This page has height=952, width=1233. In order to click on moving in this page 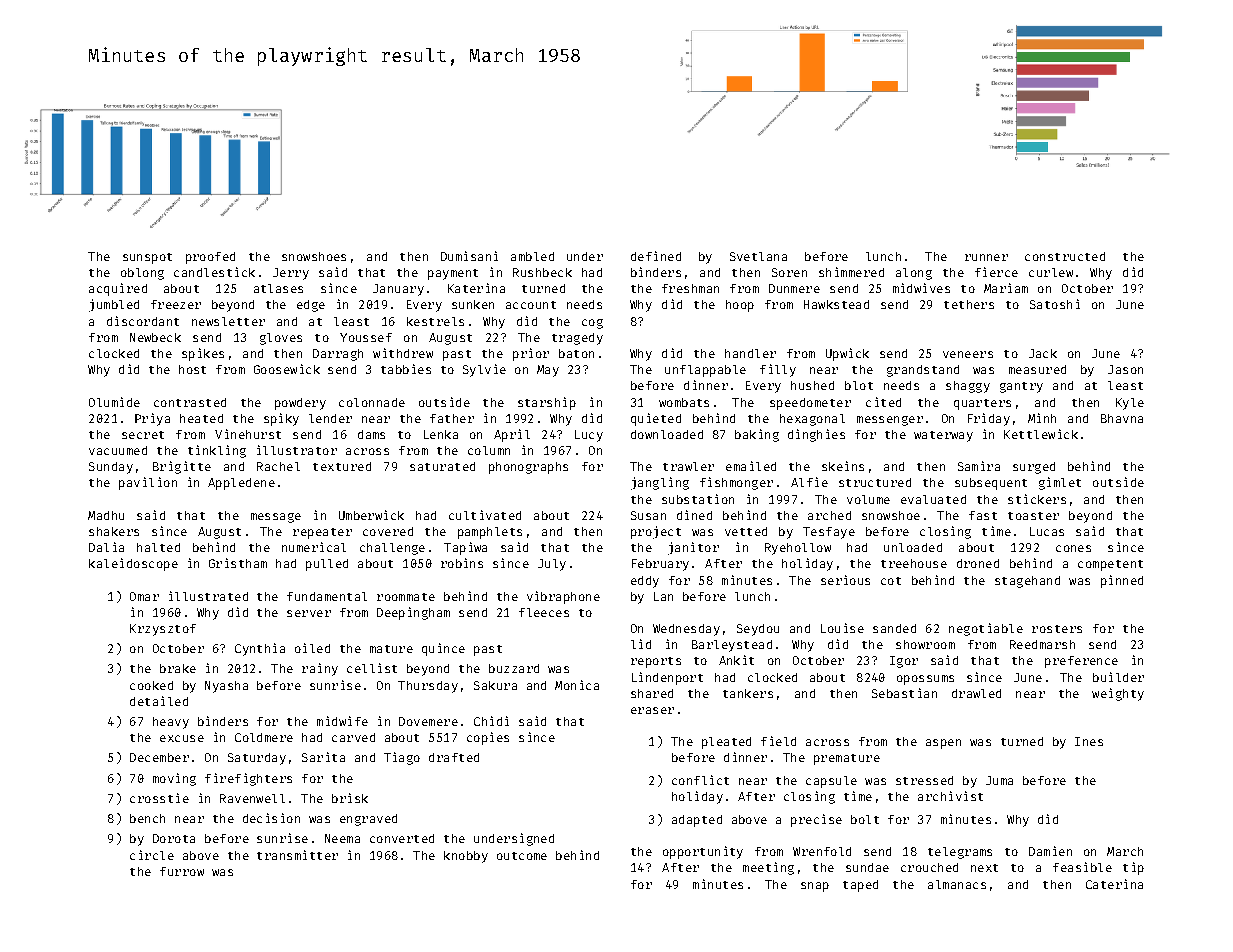, I will do `click(174, 779)`.
